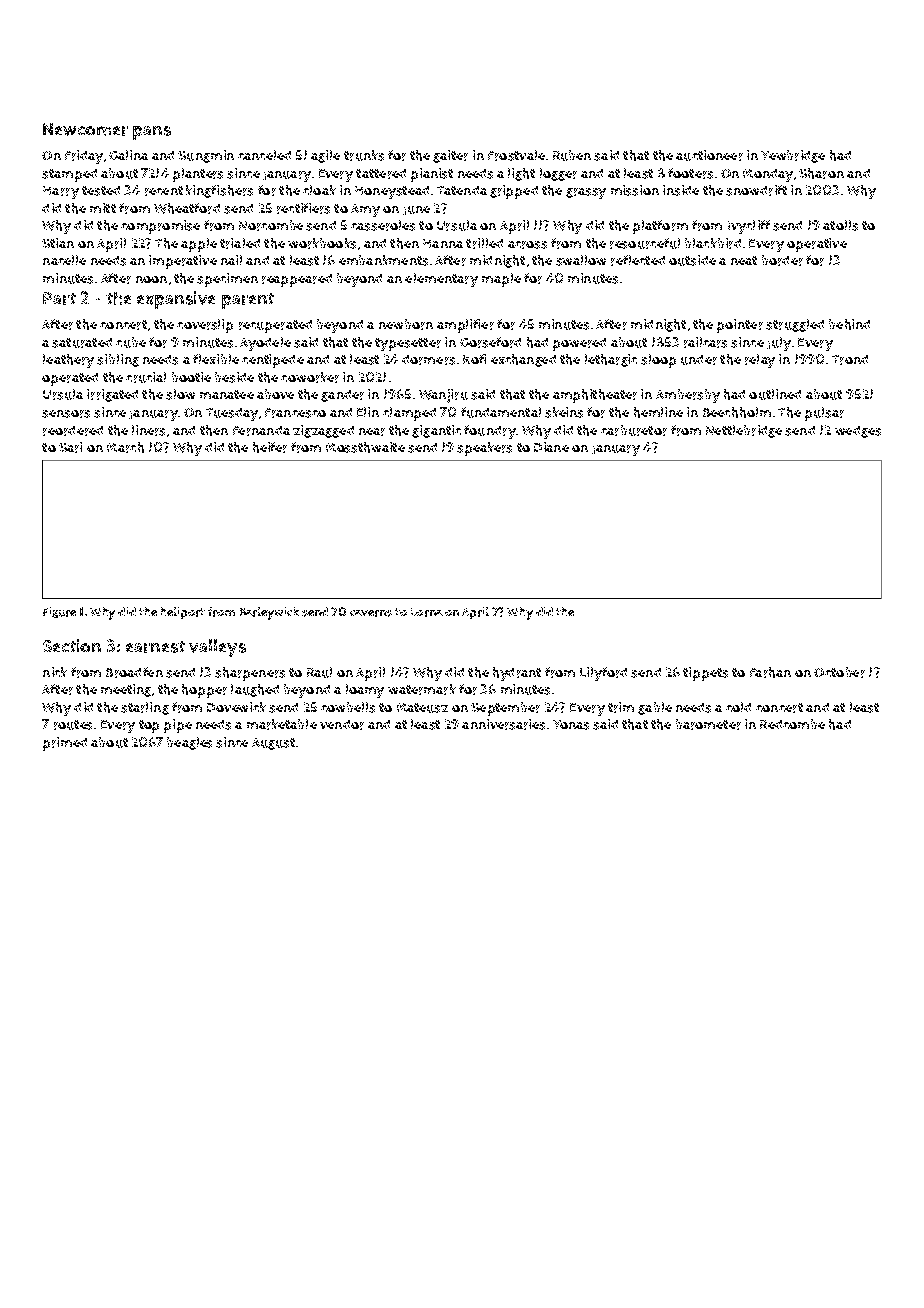 The image size is (924, 1308). What do you see at coordinates (85, 129) in the screenshot?
I see `Newcomer` at bounding box center [85, 129].
